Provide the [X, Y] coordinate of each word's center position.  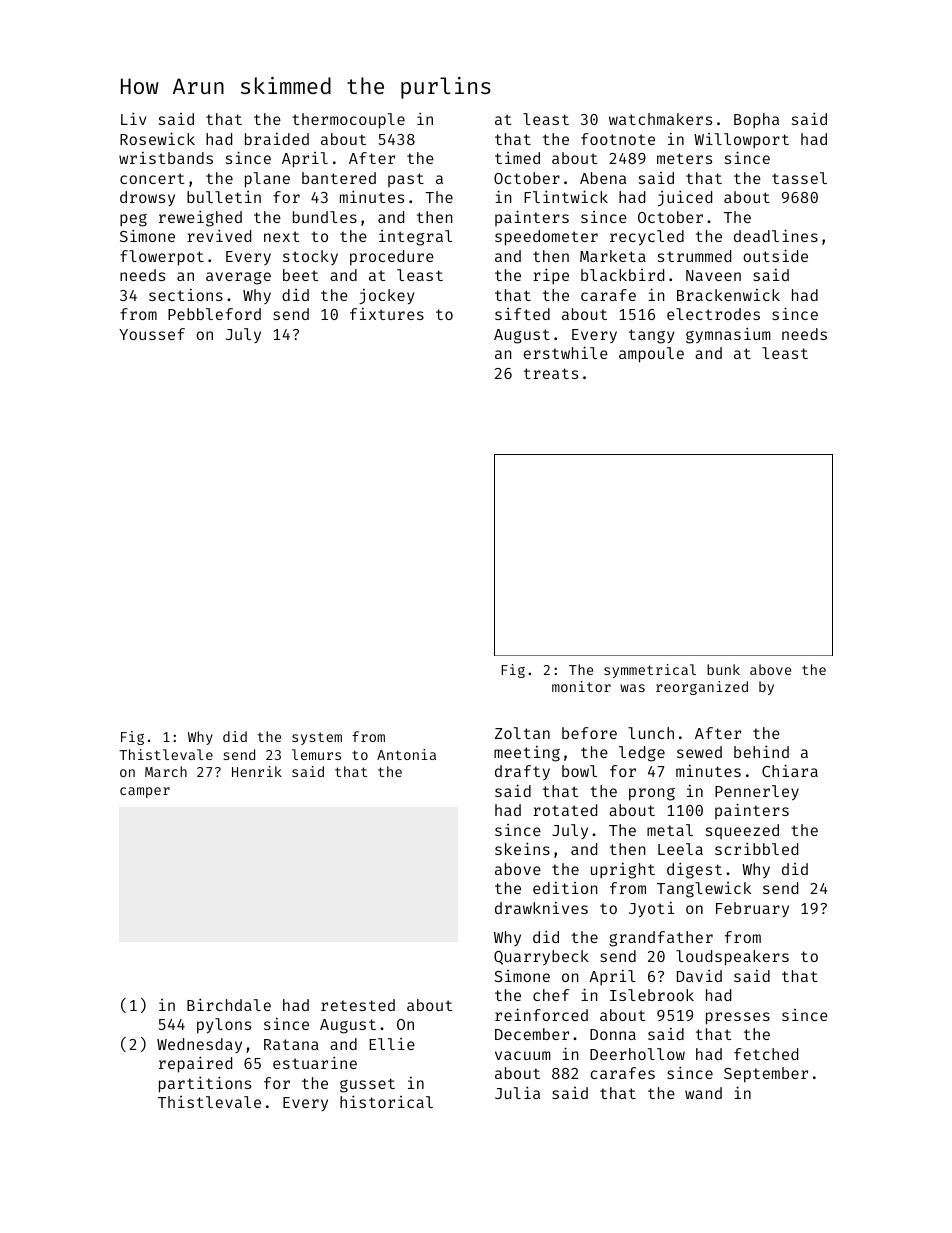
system [317, 738]
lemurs [316, 754]
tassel [799, 178]
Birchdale [229, 1004]
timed [517, 158]
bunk [723, 669]
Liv [134, 118]
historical [386, 1101]
